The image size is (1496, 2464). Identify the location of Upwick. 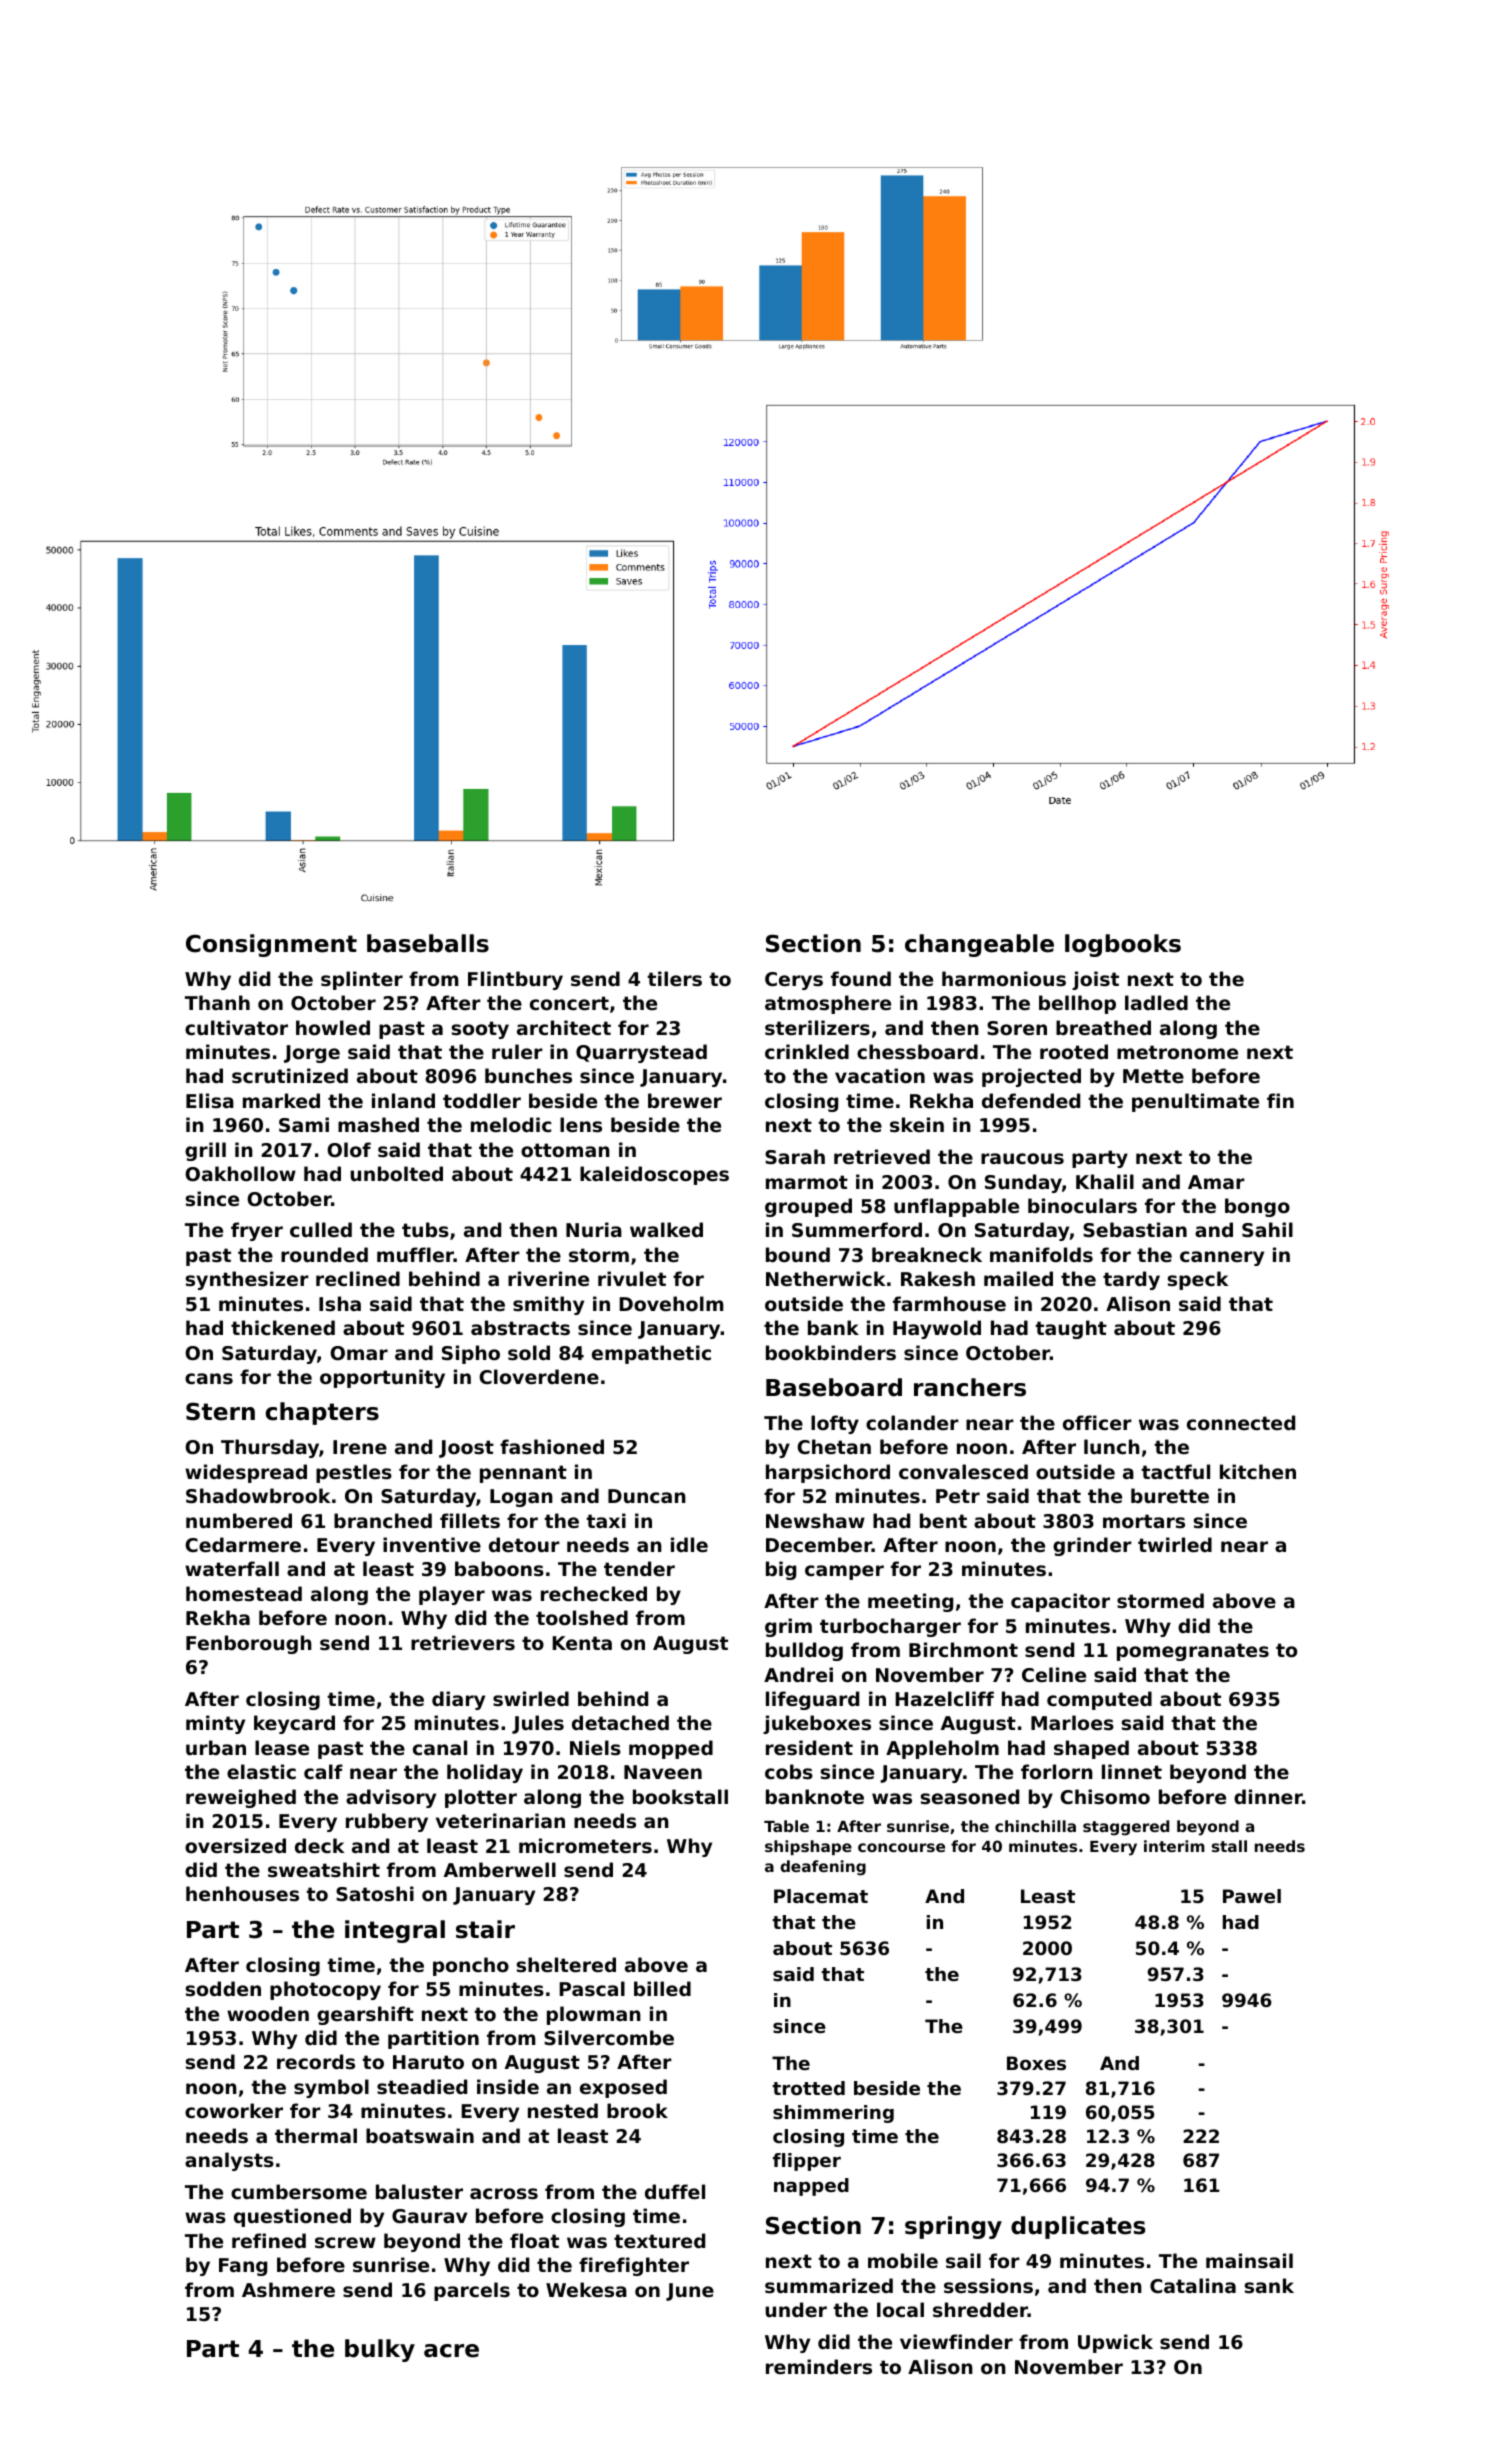
(1115, 2343).
